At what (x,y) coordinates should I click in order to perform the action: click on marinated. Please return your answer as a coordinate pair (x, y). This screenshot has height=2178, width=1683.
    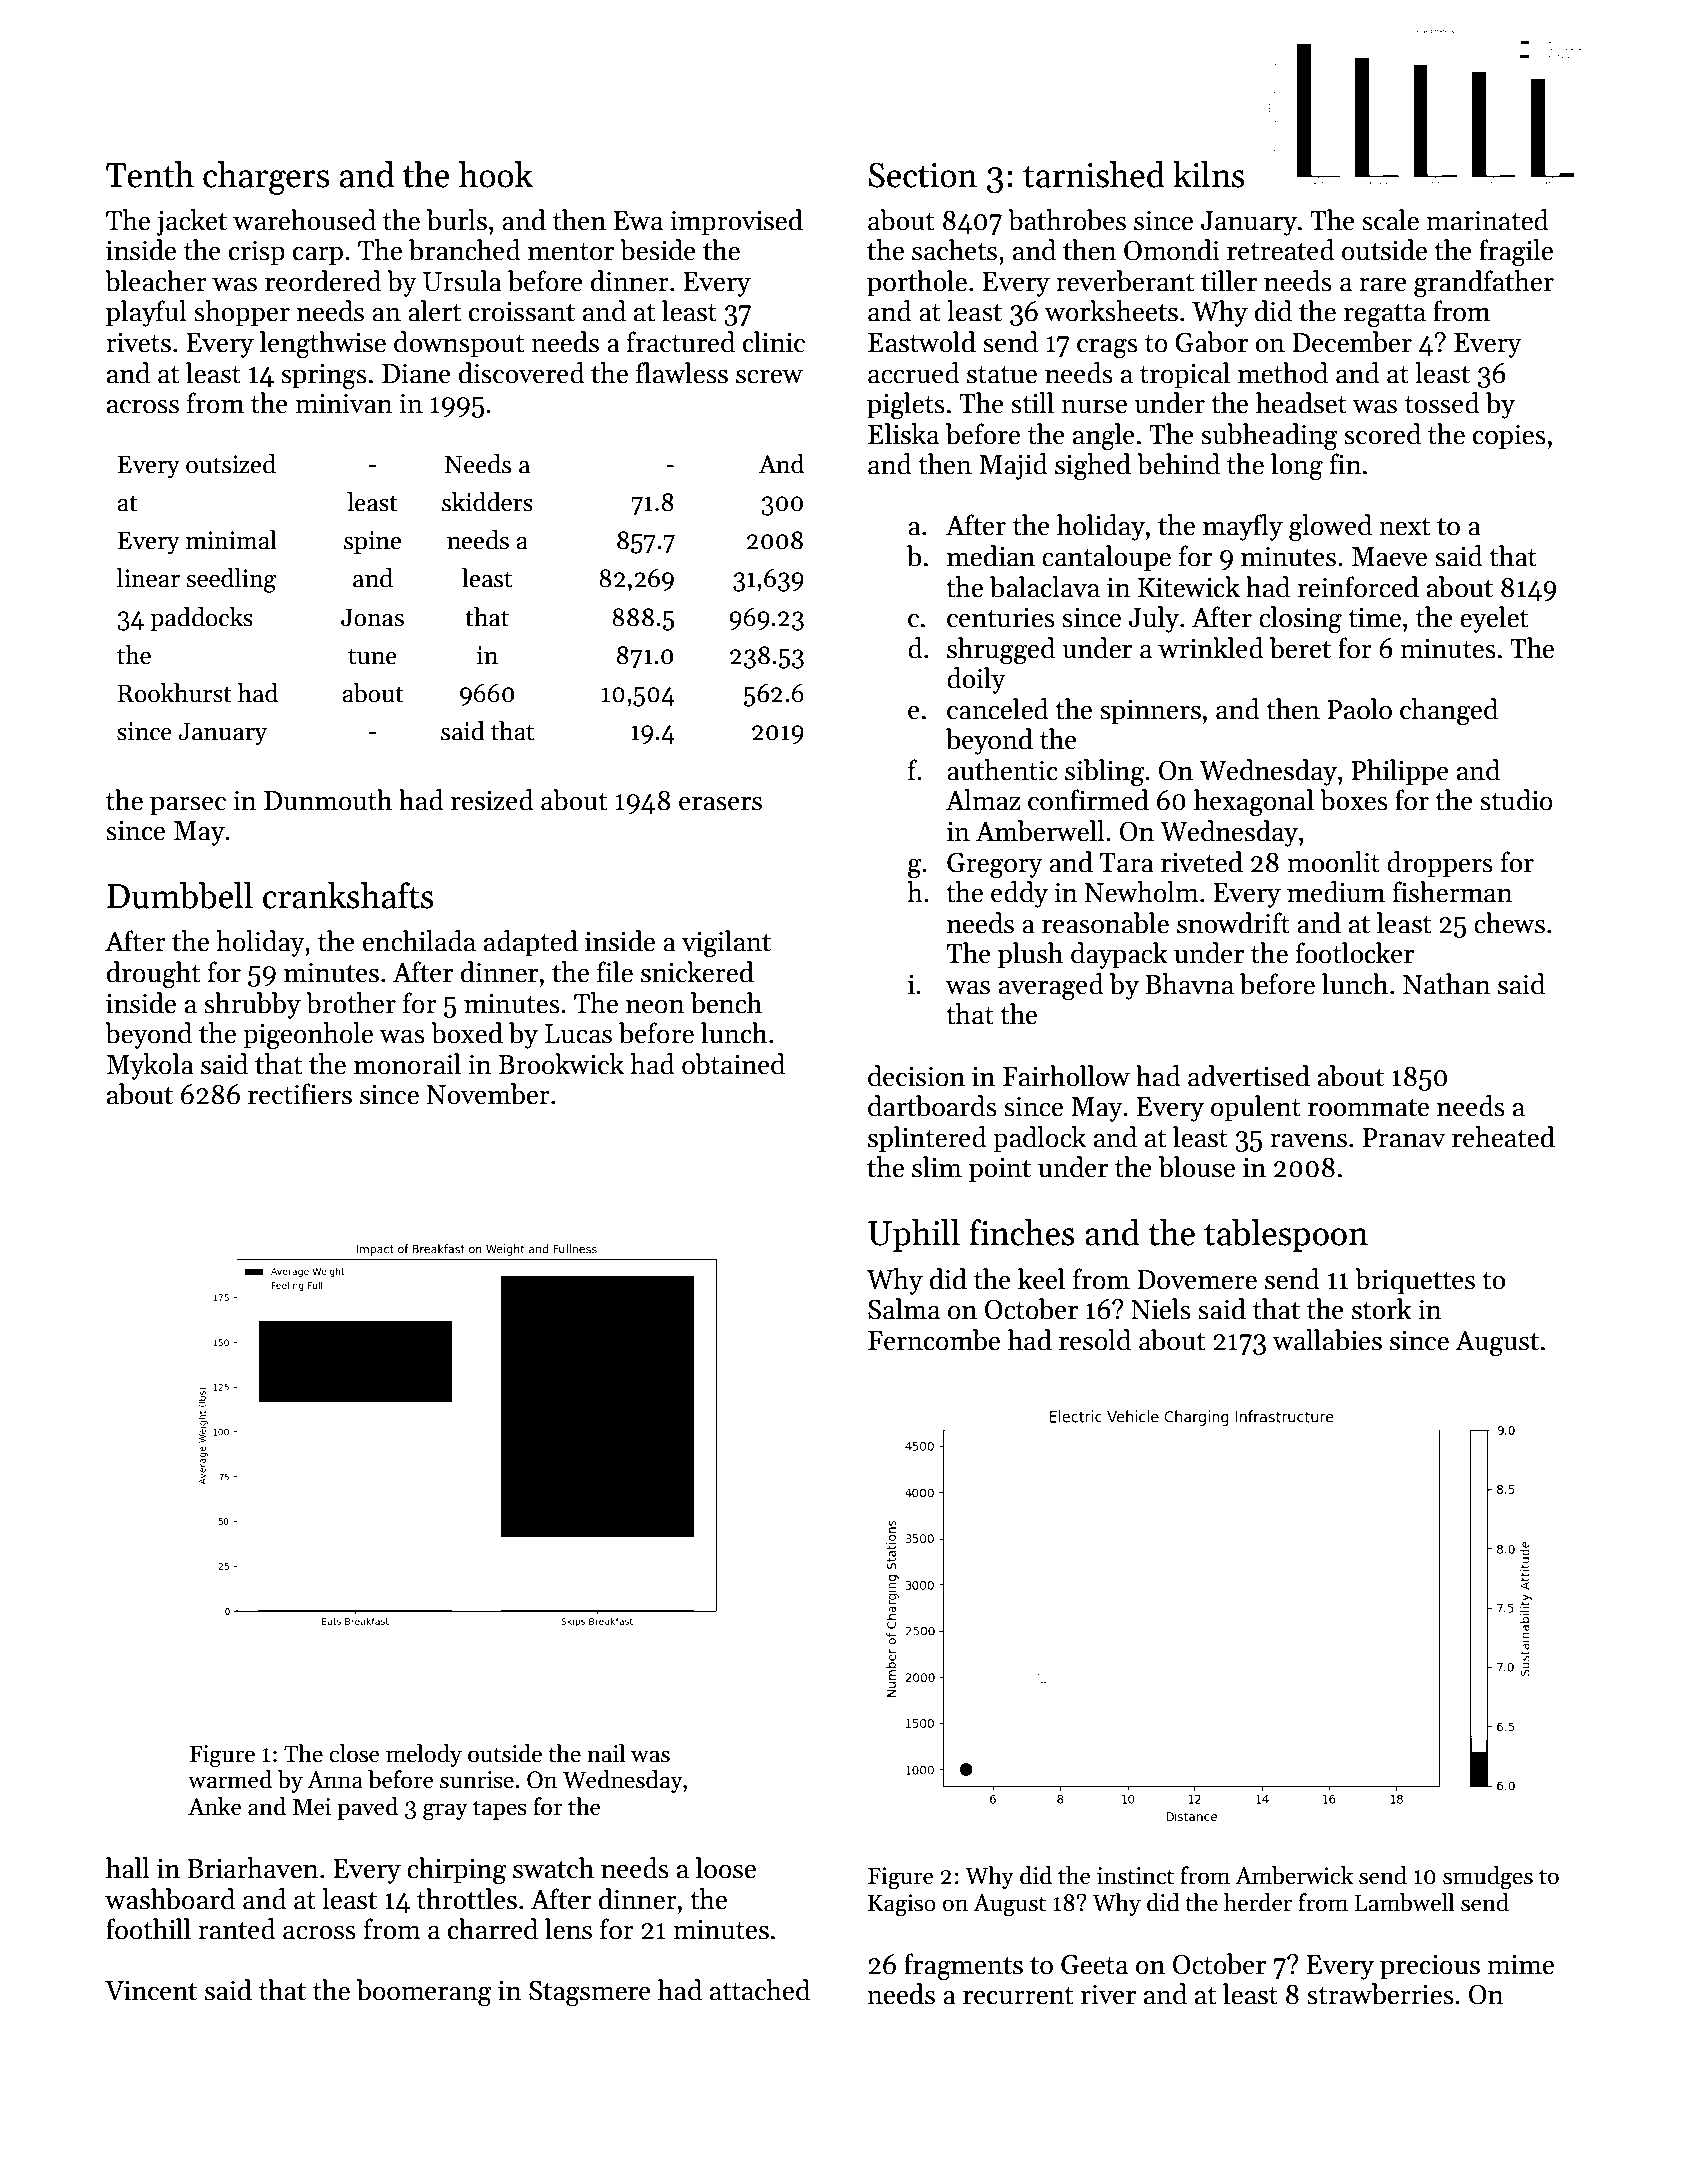
    Looking at the image, I should click on (1487, 220).
